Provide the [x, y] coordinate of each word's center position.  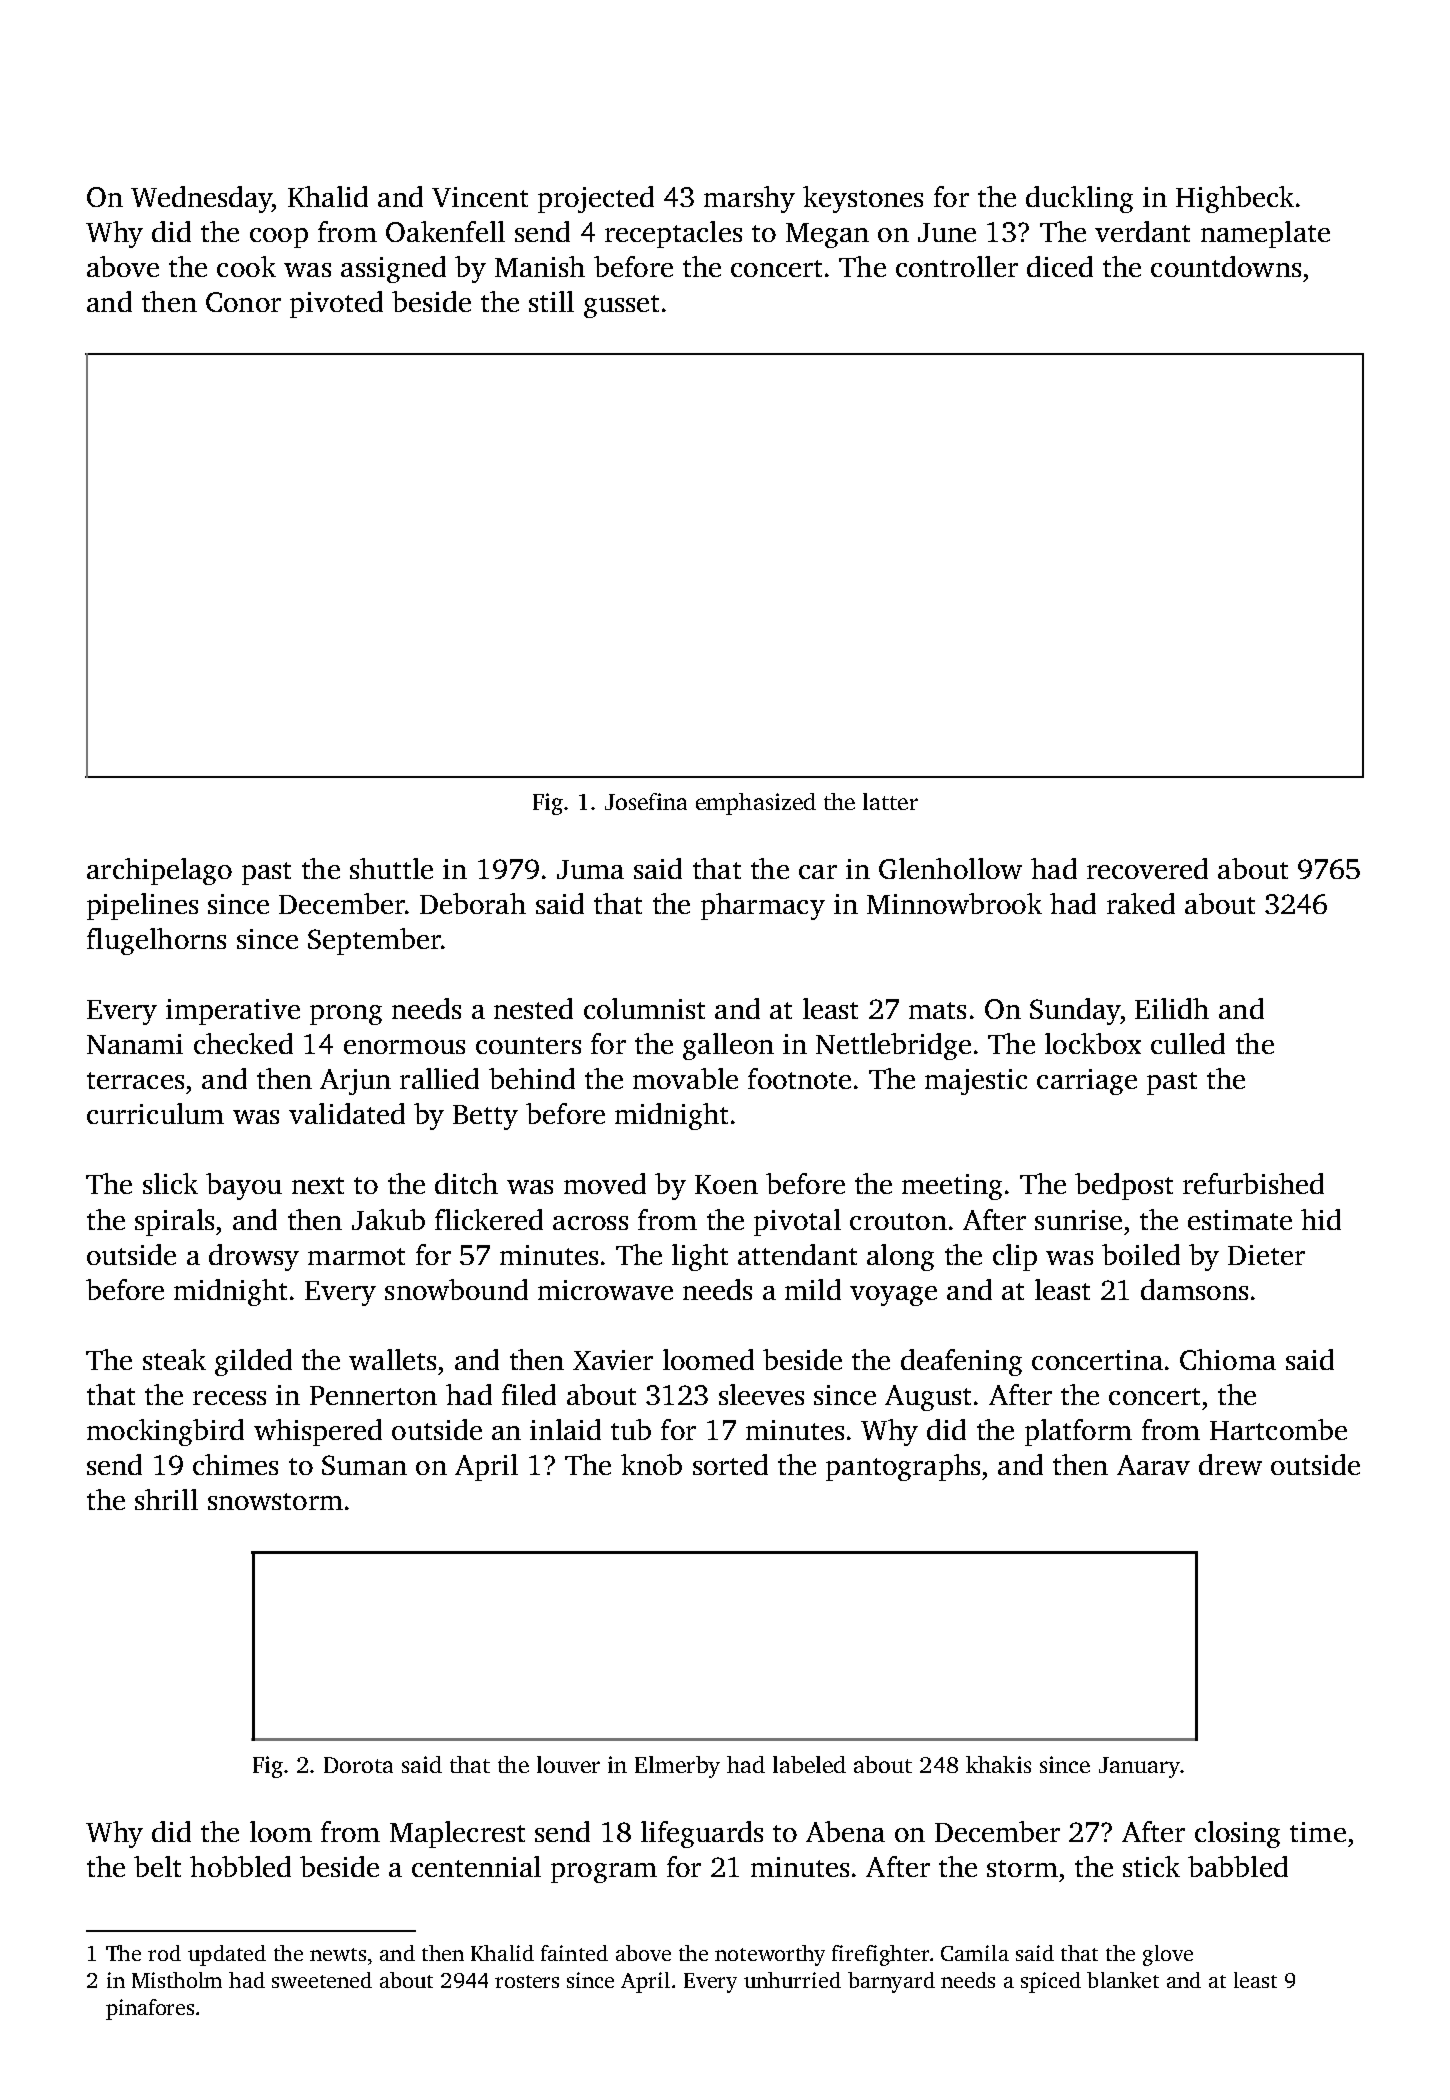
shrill [166, 1499]
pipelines [142, 906]
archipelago [159, 871]
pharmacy [763, 906]
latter [890, 801]
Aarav [1153, 1465]
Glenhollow [950, 868]
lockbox [1093, 1043]
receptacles [673, 234]
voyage [893, 1296]
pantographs [903, 1467]
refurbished [1253, 1183]
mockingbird [165, 1432]
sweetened [322, 1980]
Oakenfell [445, 231]
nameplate [1265, 234]
